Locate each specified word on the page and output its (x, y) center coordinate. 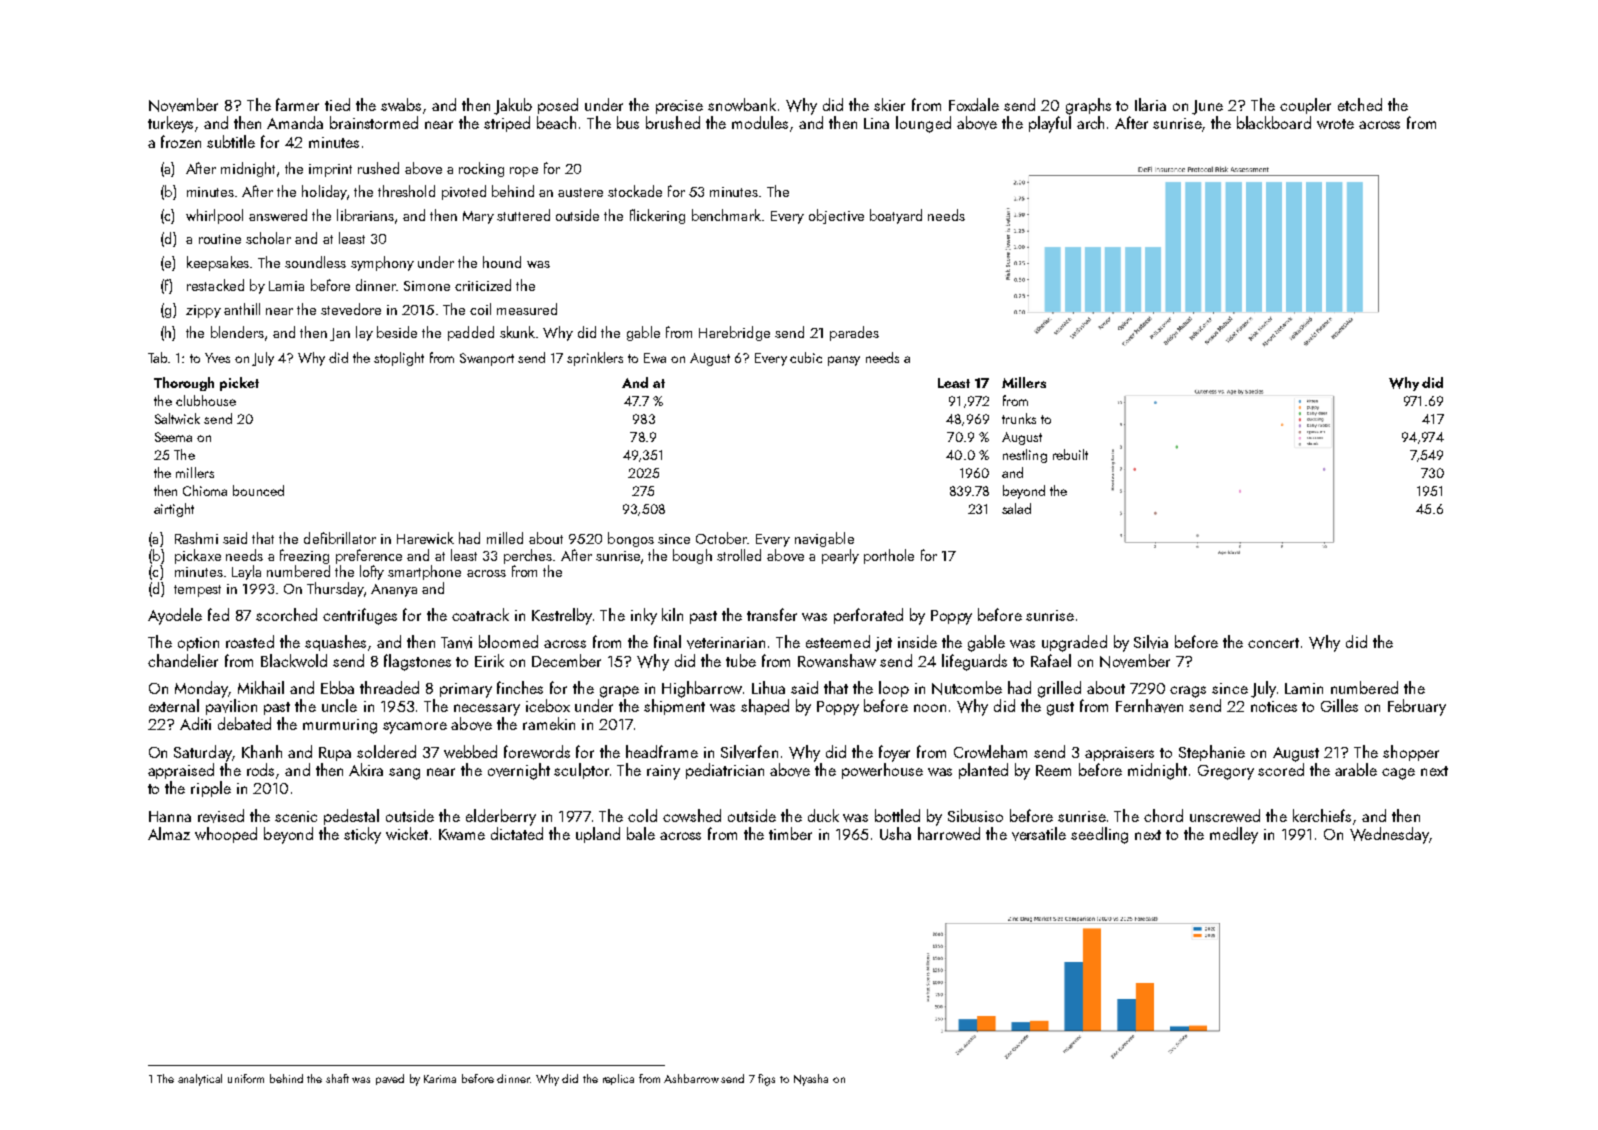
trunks (1019, 418)
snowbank (742, 104)
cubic (806, 357)
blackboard (1274, 122)
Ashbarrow (691, 1078)
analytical (200, 1080)
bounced (258, 490)
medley (1234, 835)
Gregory (1226, 772)
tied (337, 104)
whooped (226, 835)
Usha (895, 833)
